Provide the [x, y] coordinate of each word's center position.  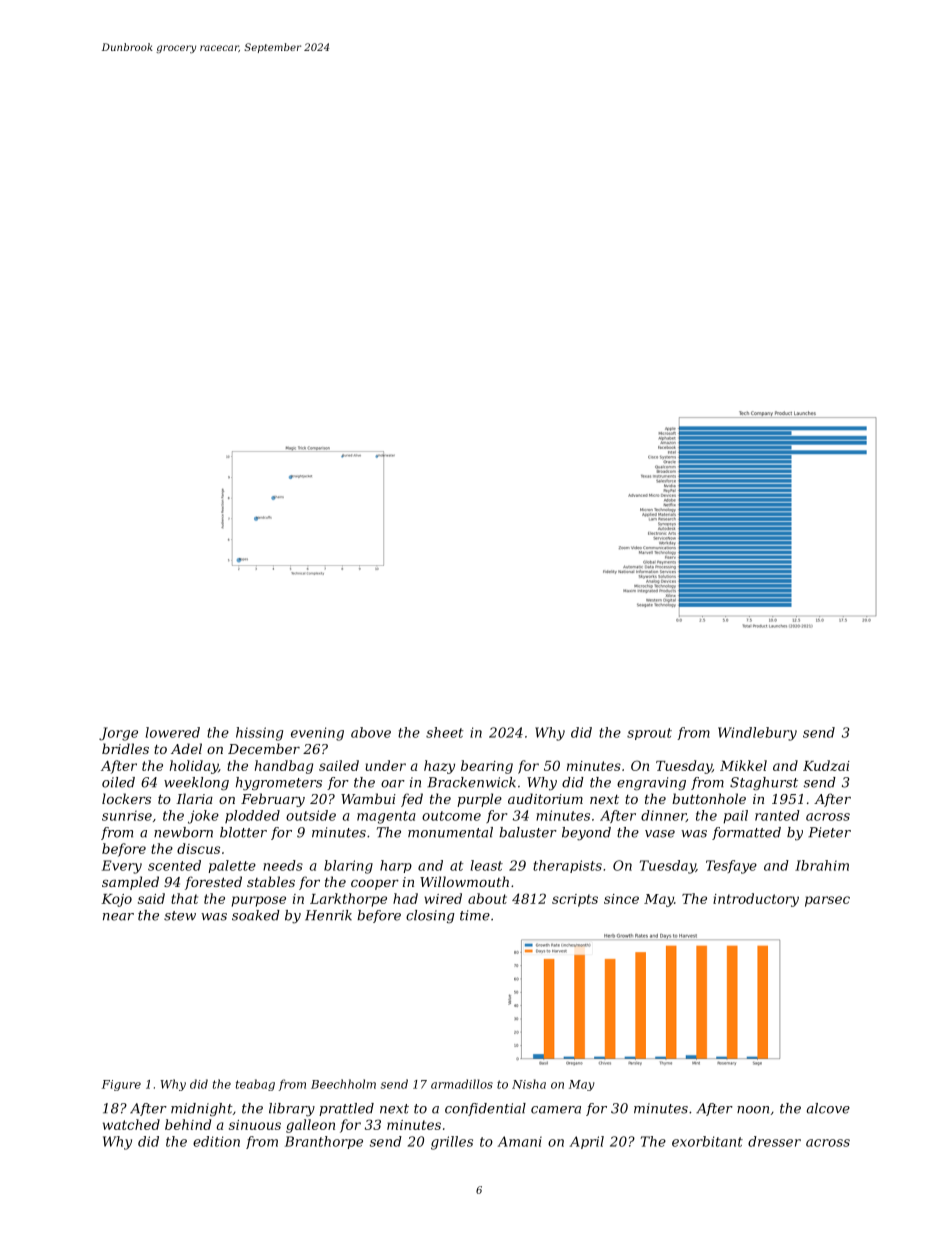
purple [479, 800]
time [475, 915]
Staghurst [764, 783]
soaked [256, 915]
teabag [255, 1085]
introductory [756, 900]
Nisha [529, 1084]
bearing [487, 767]
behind [188, 1124]
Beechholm [343, 1084]
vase [660, 834]
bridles [125, 748]
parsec [827, 901]
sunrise [127, 816]
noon [753, 1110]
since [621, 899]
